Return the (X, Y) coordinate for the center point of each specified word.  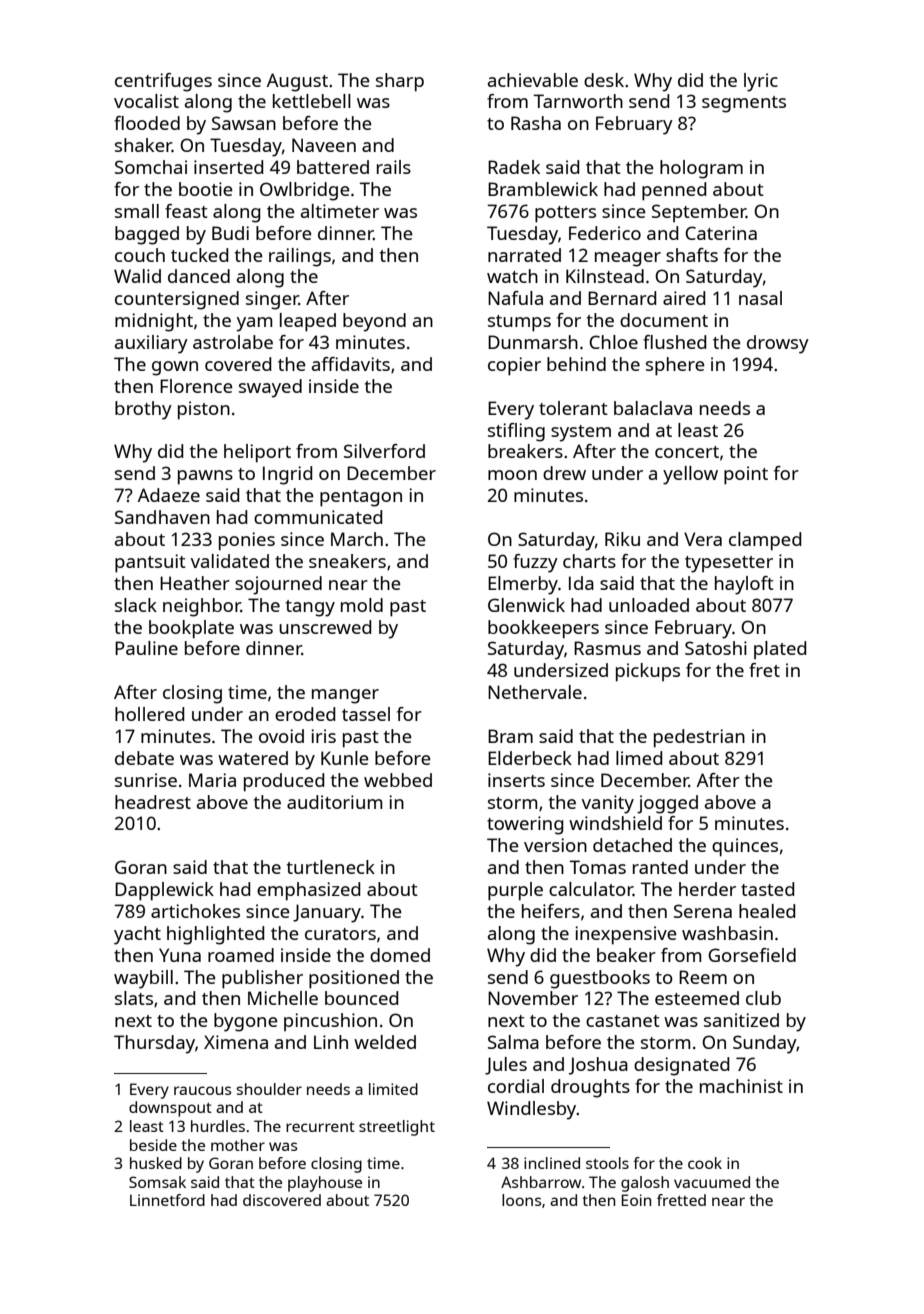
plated (780, 650)
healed (767, 911)
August (297, 82)
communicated (318, 517)
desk (604, 80)
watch (512, 276)
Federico (605, 233)
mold (362, 605)
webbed (398, 780)
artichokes (195, 911)
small (137, 211)
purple (515, 891)
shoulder (269, 1089)
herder (707, 889)
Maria (212, 780)
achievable (533, 80)
